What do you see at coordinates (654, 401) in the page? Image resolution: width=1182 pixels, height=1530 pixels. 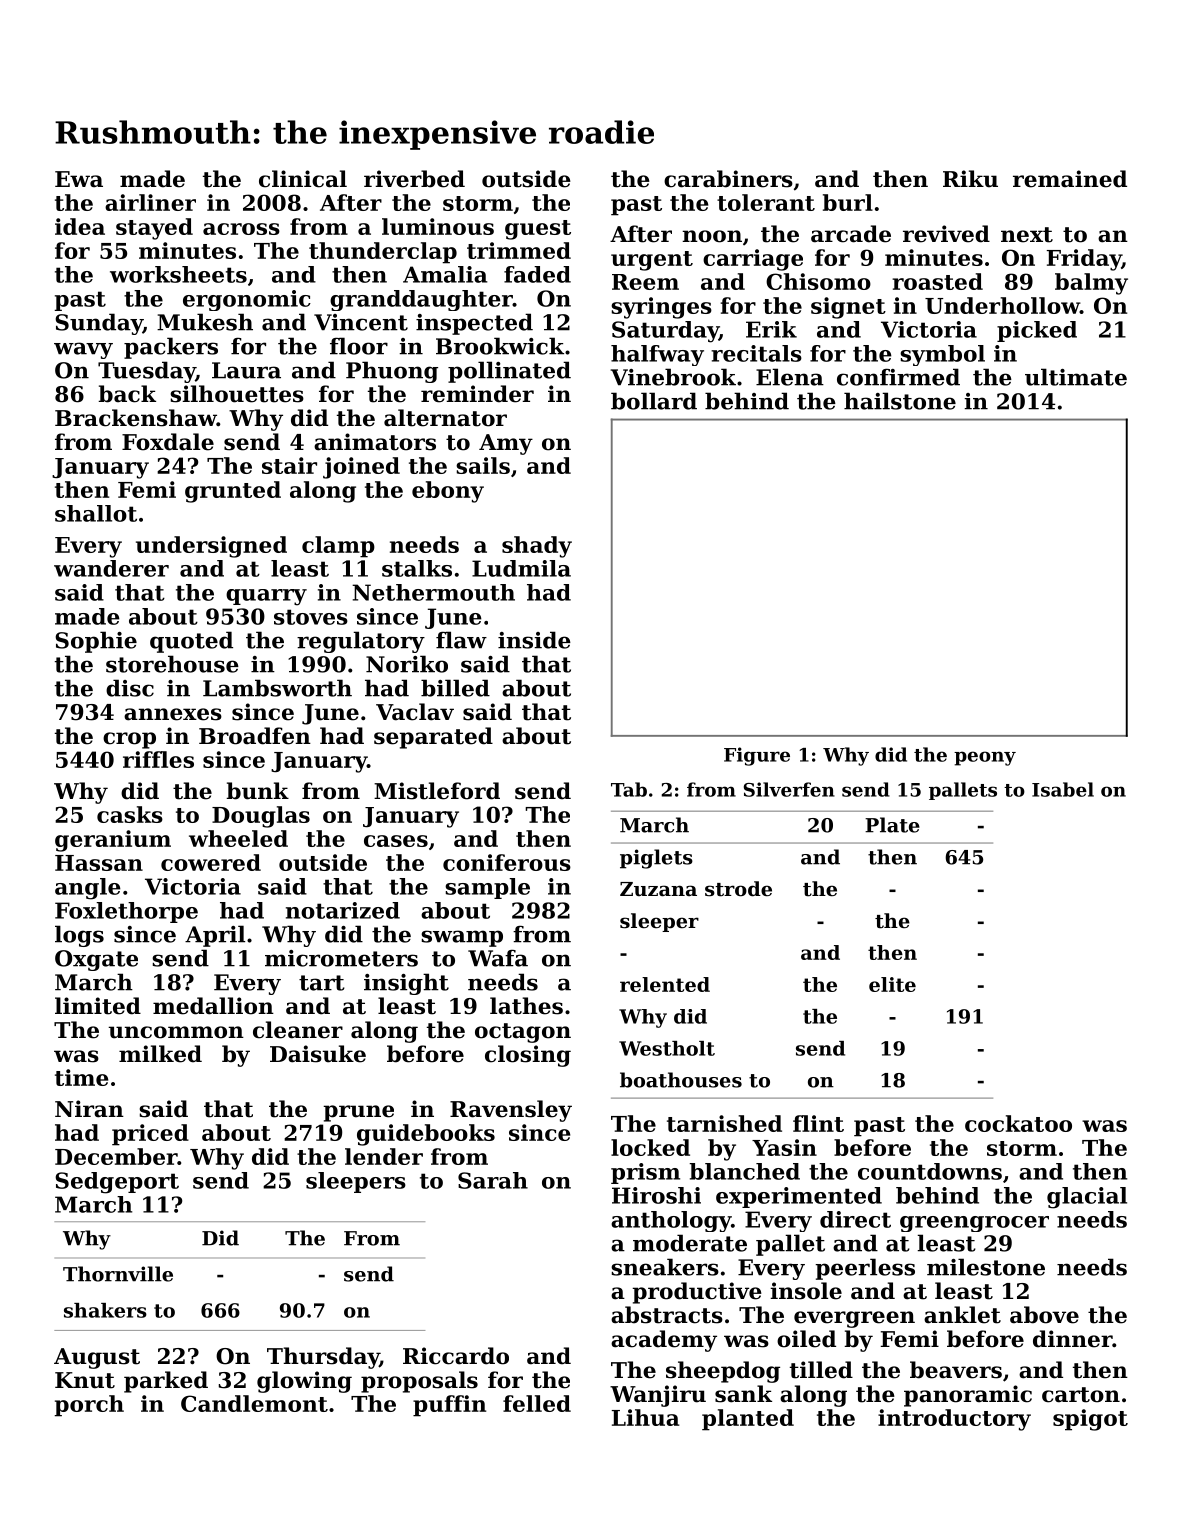 I see `bollard` at bounding box center [654, 401].
